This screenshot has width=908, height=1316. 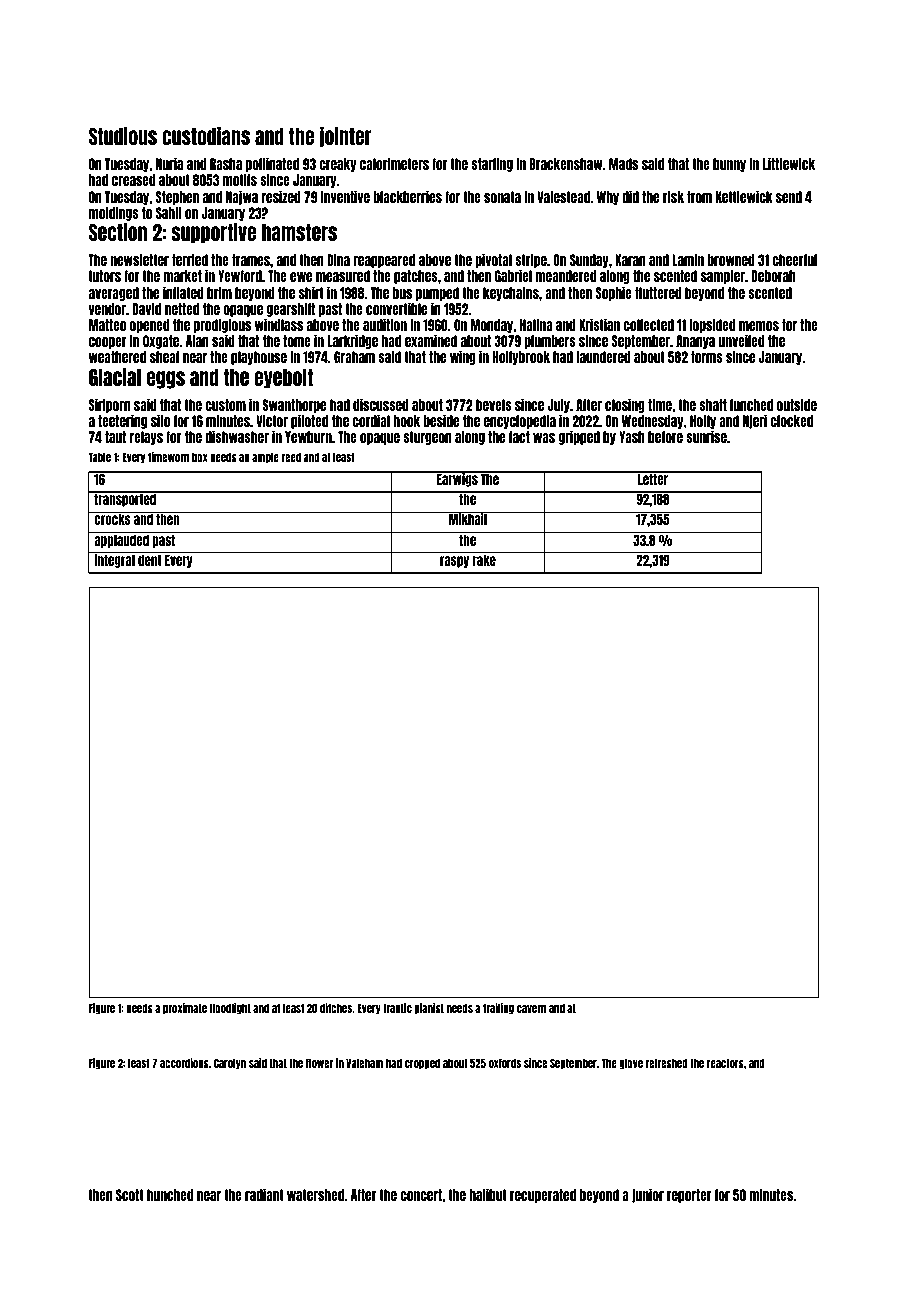 I want to click on flower, so click(x=319, y=1063).
